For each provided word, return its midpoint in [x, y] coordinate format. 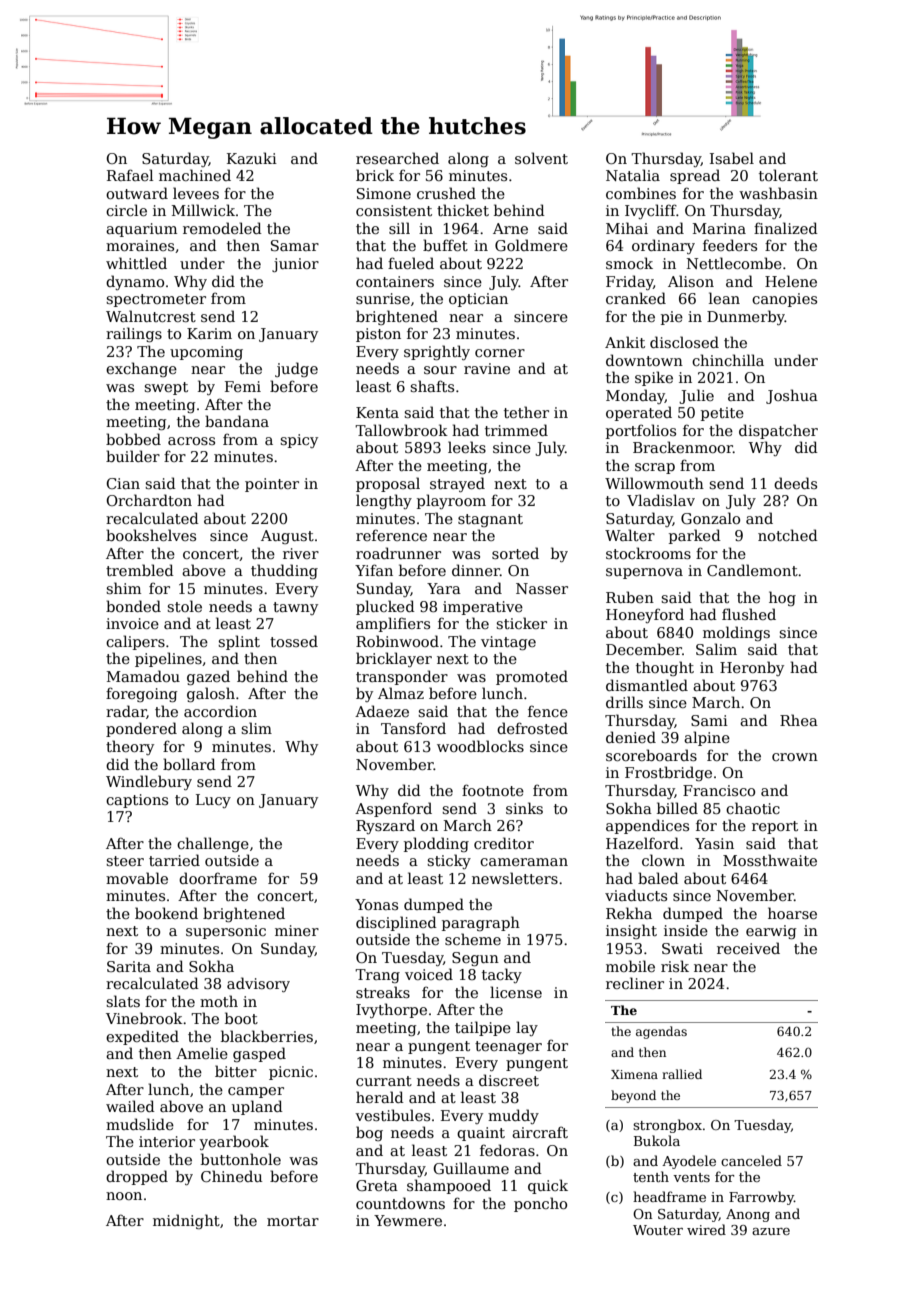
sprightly [437, 352]
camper [256, 1092]
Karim [209, 333]
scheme [473, 939]
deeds [795, 483]
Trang [377, 976]
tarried [174, 860]
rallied [682, 1074]
